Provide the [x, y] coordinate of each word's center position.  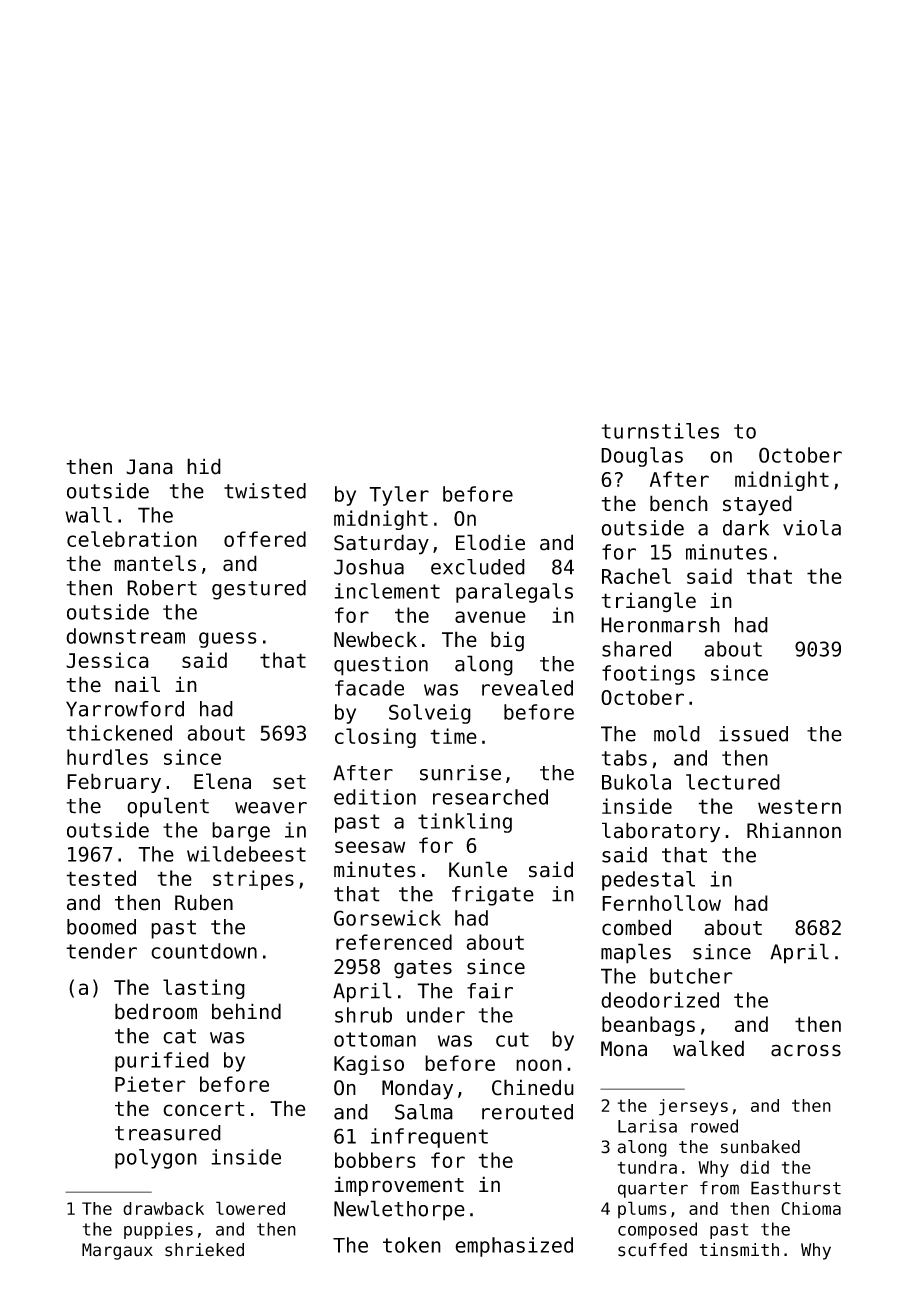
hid [204, 466]
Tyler [399, 496]
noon [539, 1065]
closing [375, 738]
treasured [168, 1133]
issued [753, 734]
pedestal [648, 881]
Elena [222, 781]
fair [490, 991]
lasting [204, 989]
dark [746, 528]
